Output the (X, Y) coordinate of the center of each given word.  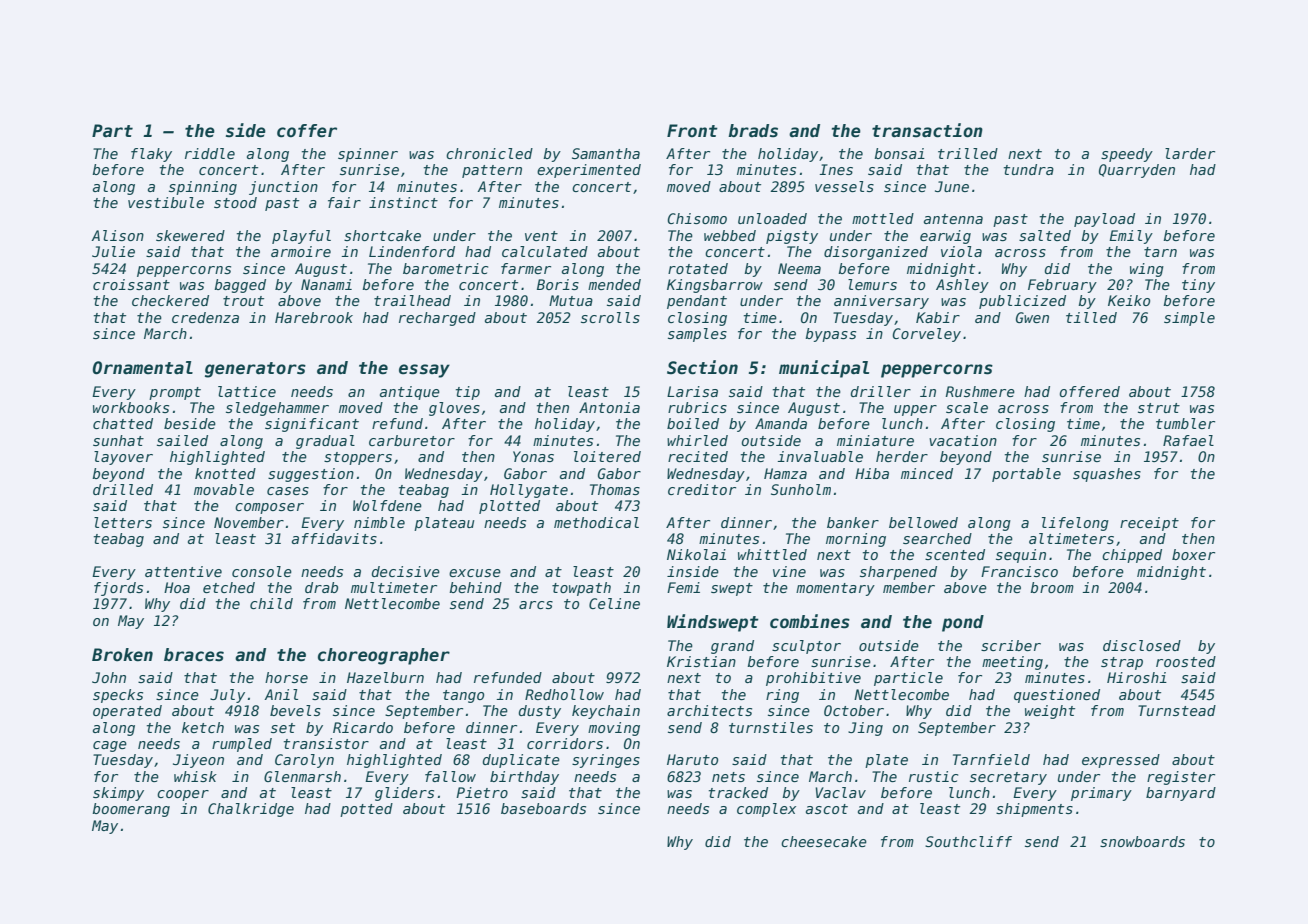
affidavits (334, 538)
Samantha (606, 153)
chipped (1132, 556)
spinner (368, 155)
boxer (1193, 554)
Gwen (1032, 317)
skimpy (118, 794)
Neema (799, 268)
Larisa (692, 391)
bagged (240, 286)
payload (1104, 220)
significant (312, 425)
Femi (683, 587)
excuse (475, 573)
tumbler (1185, 423)
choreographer (384, 656)
